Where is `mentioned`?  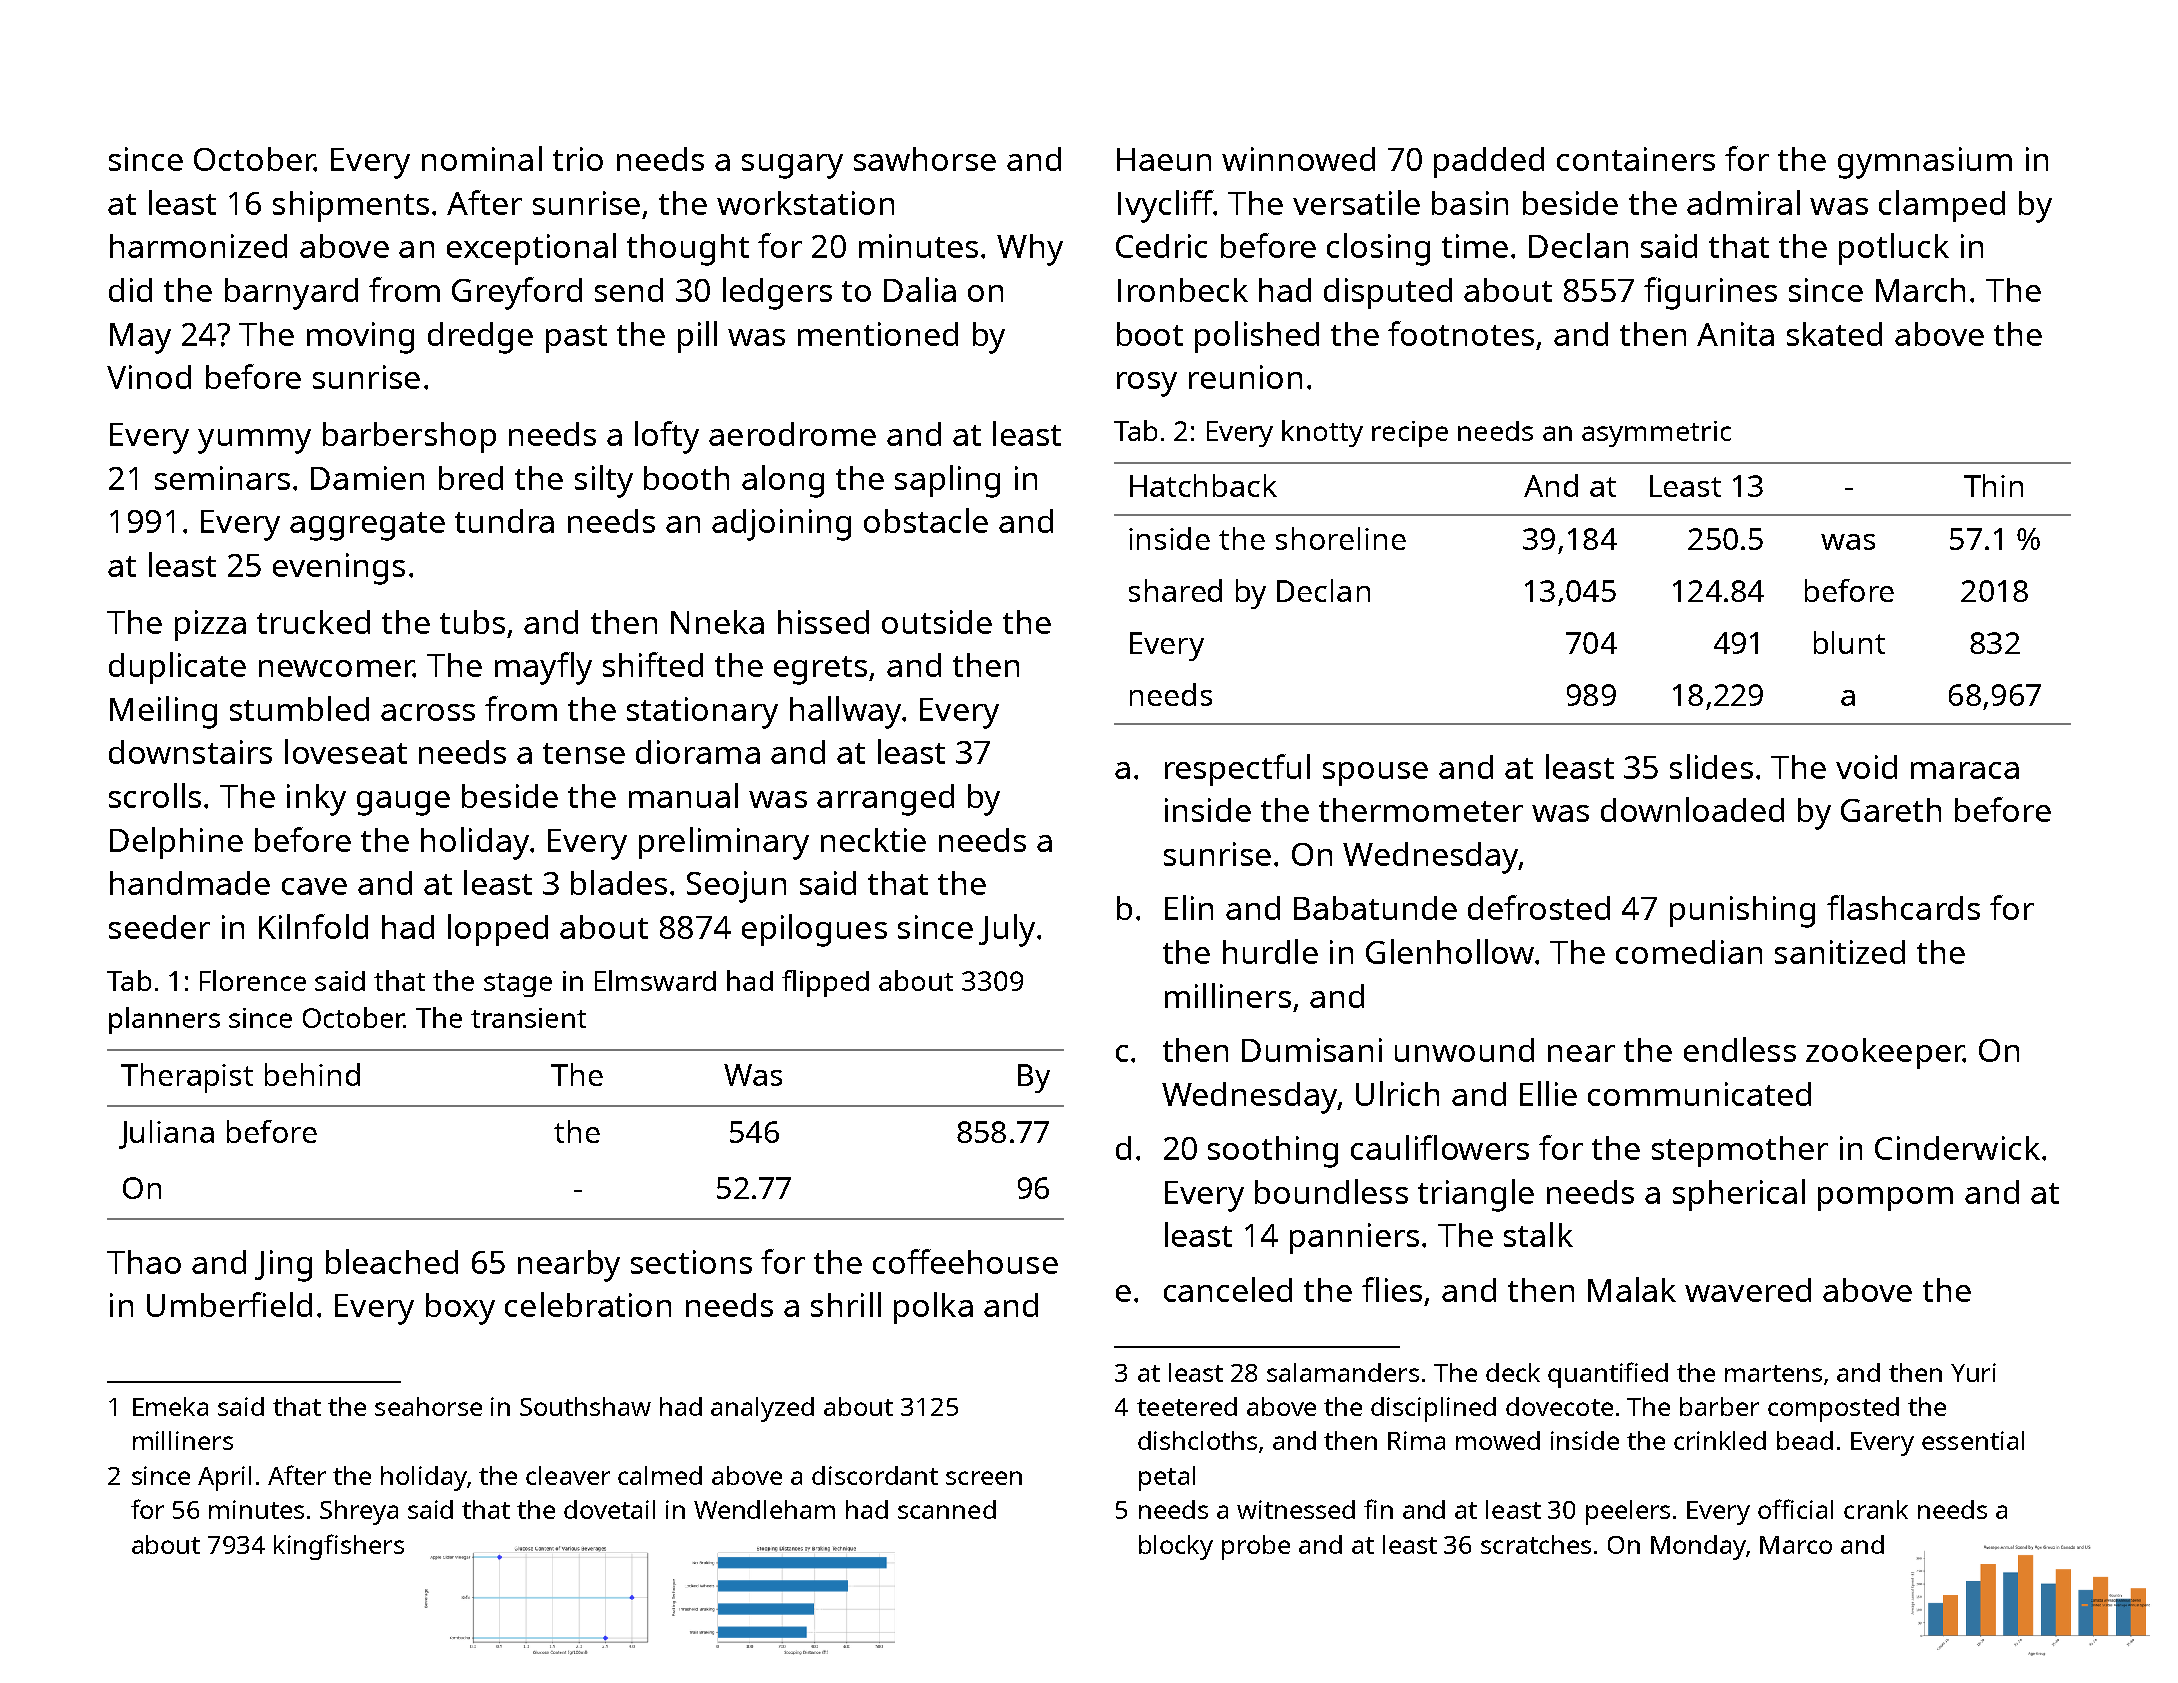
mentioned is located at coordinates (878, 334).
